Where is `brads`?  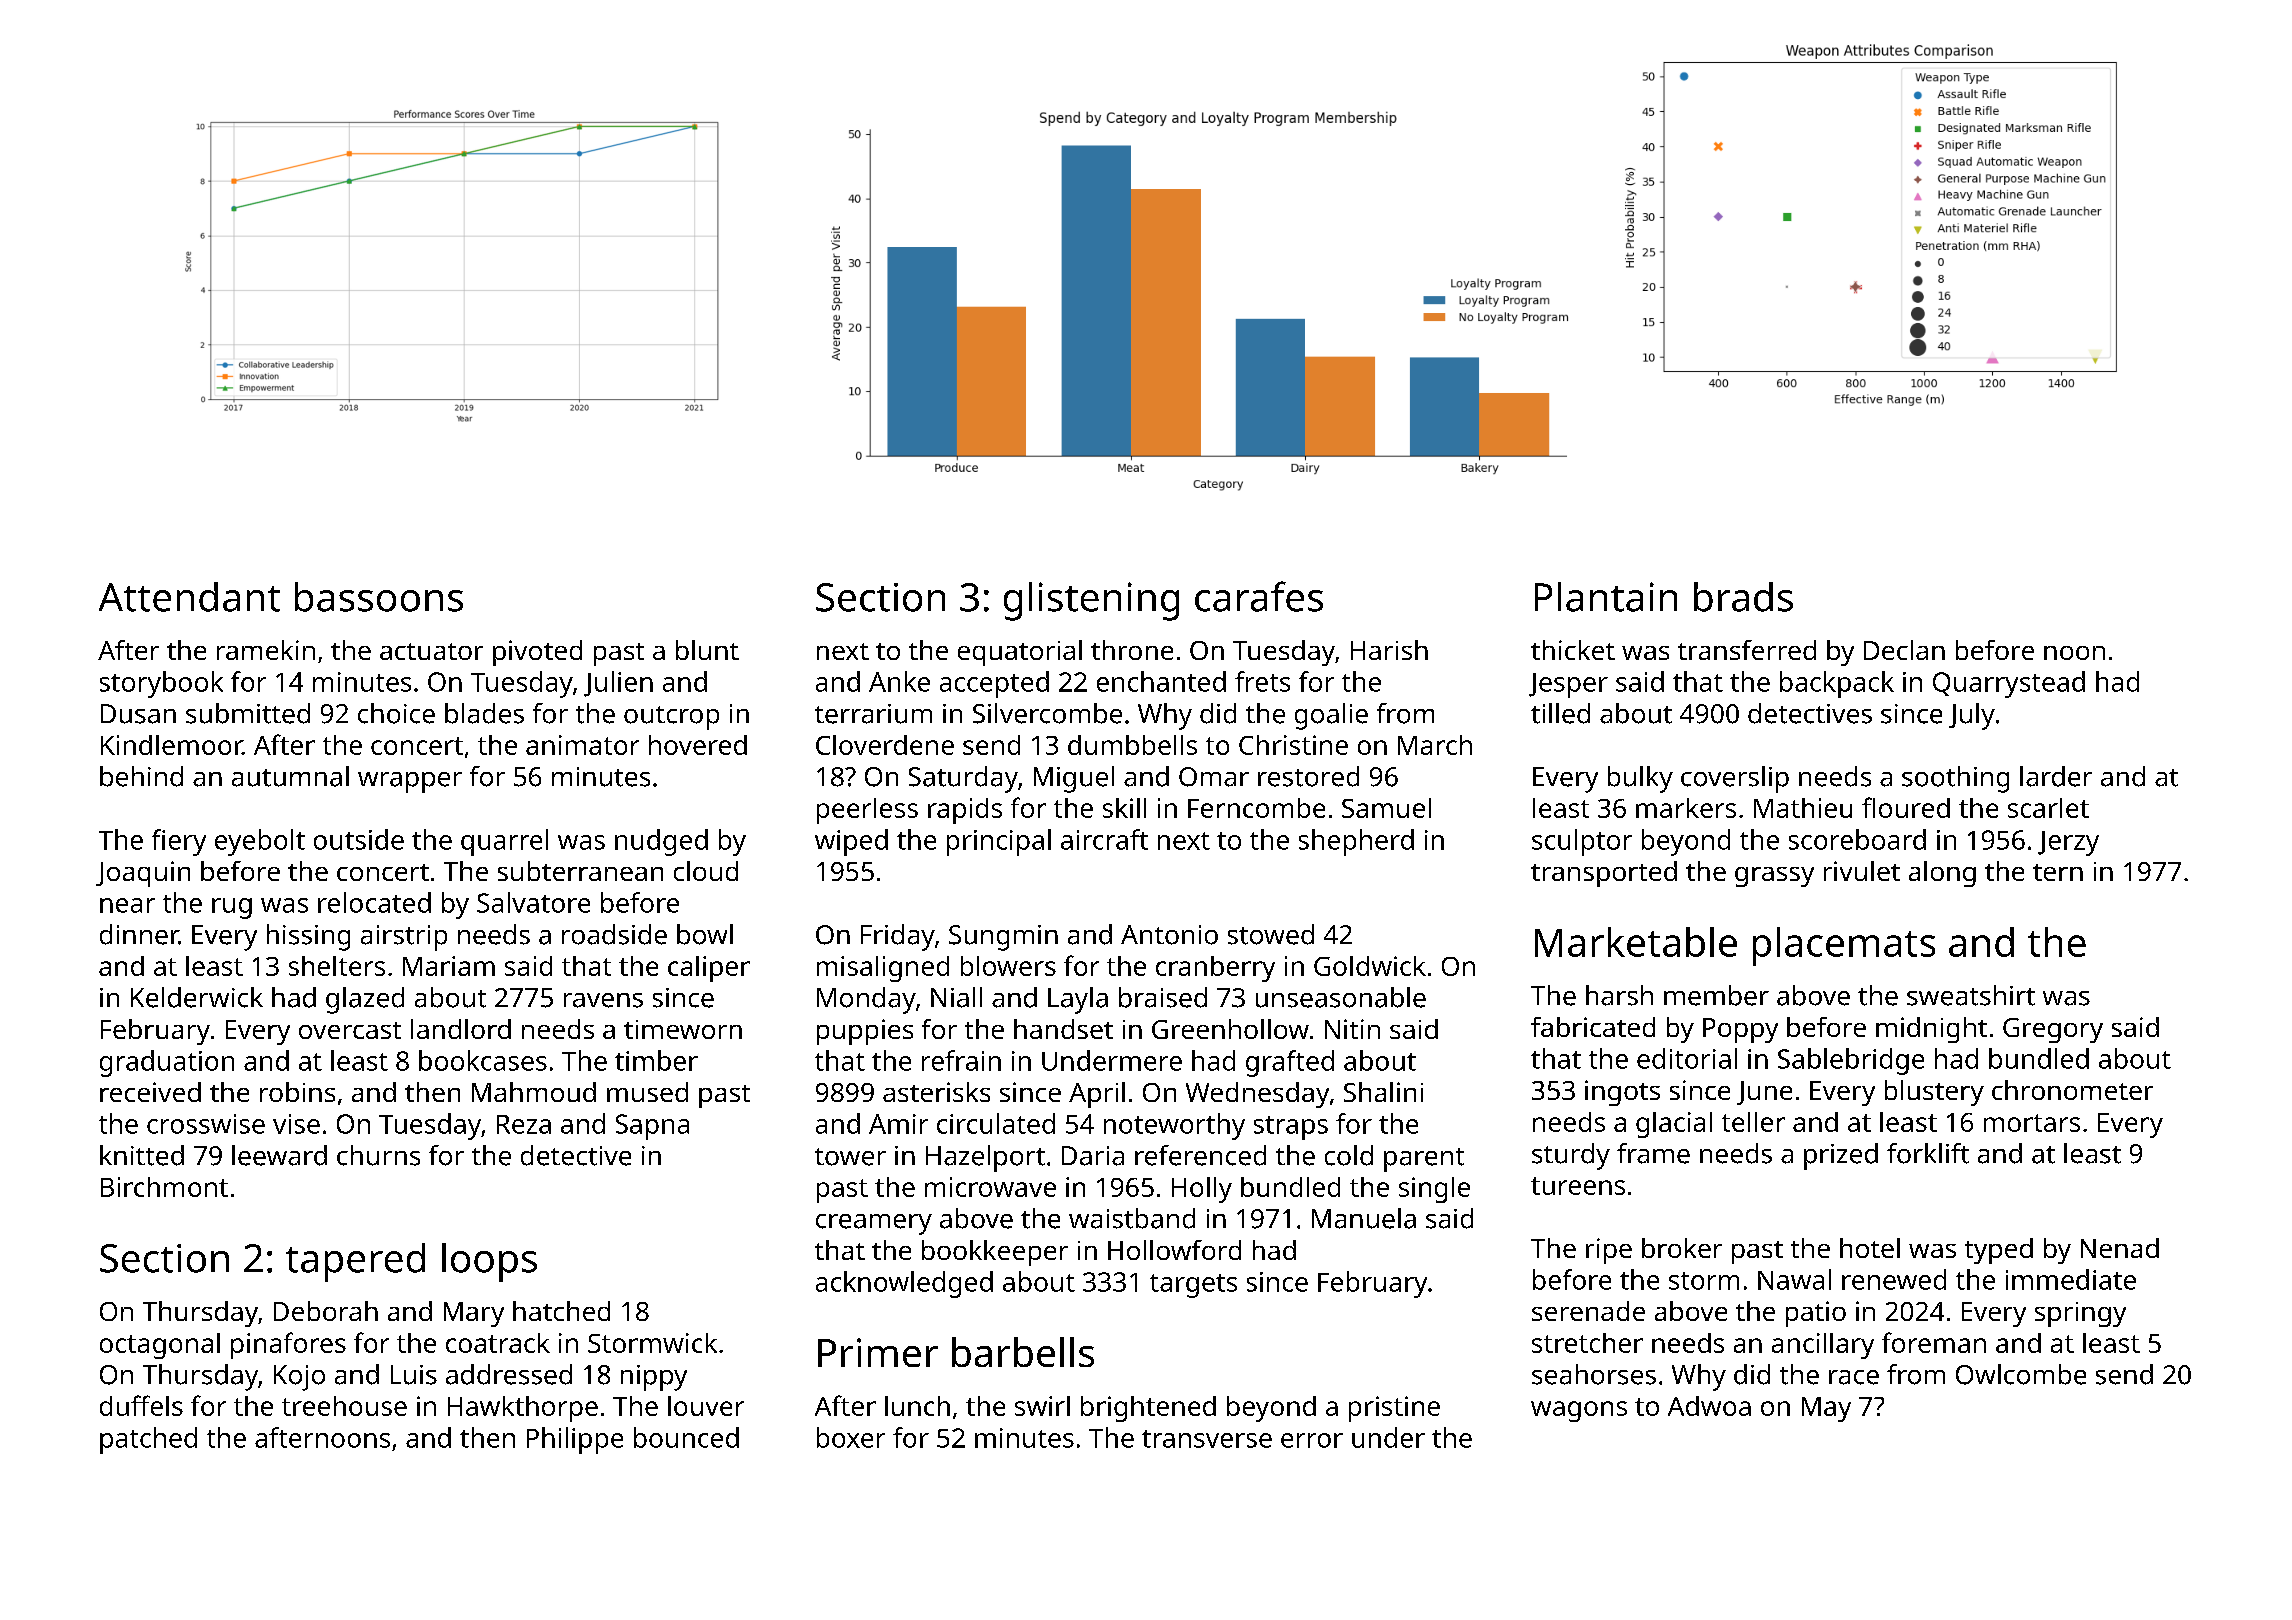 brads is located at coordinates (1743, 597).
